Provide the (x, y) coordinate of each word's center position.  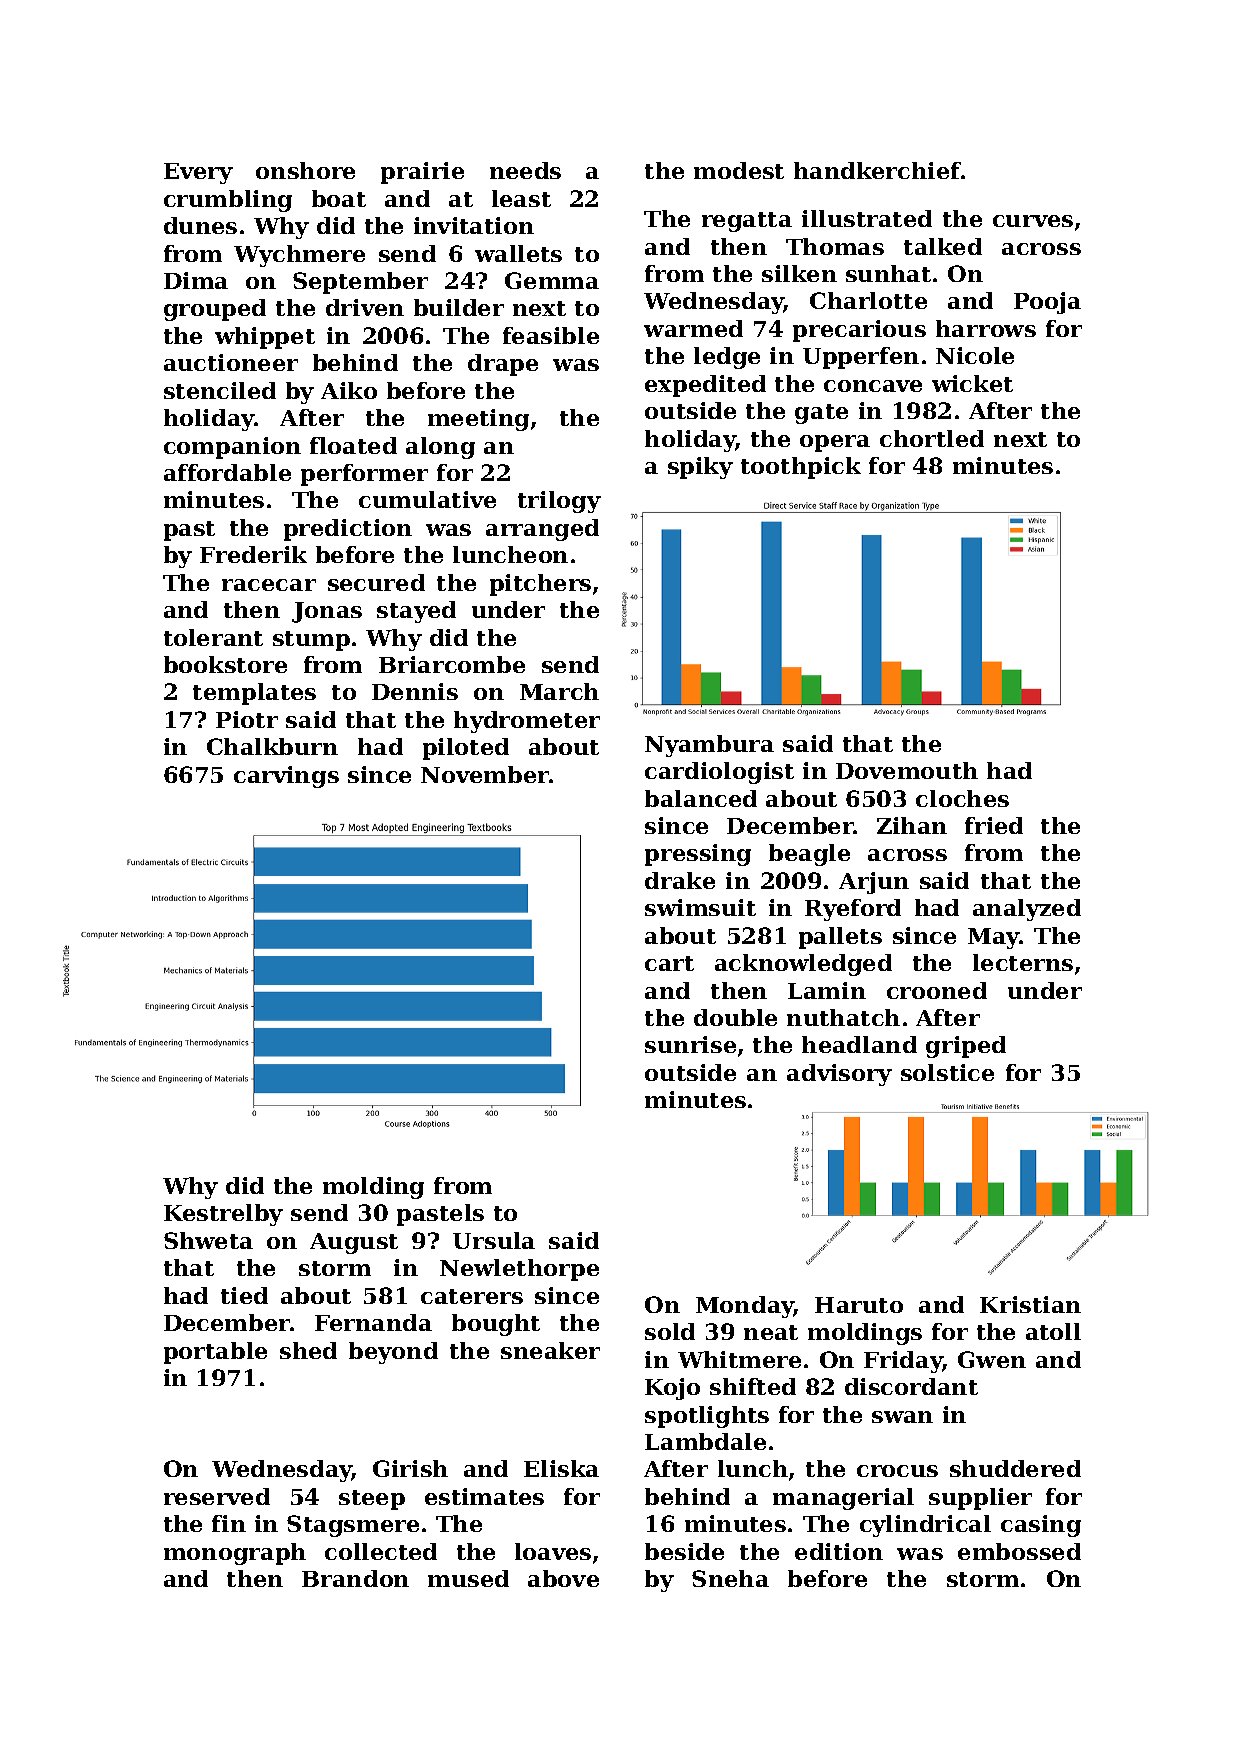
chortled (932, 438)
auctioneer (231, 362)
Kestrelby (223, 1215)
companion (232, 448)
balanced (701, 798)
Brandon (355, 1578)
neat (771, 1332)
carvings (286, 777)
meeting (478, 420)
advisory (839, 1075)
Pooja (1047, 303)
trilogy (559, 502)
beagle (809, 855)
